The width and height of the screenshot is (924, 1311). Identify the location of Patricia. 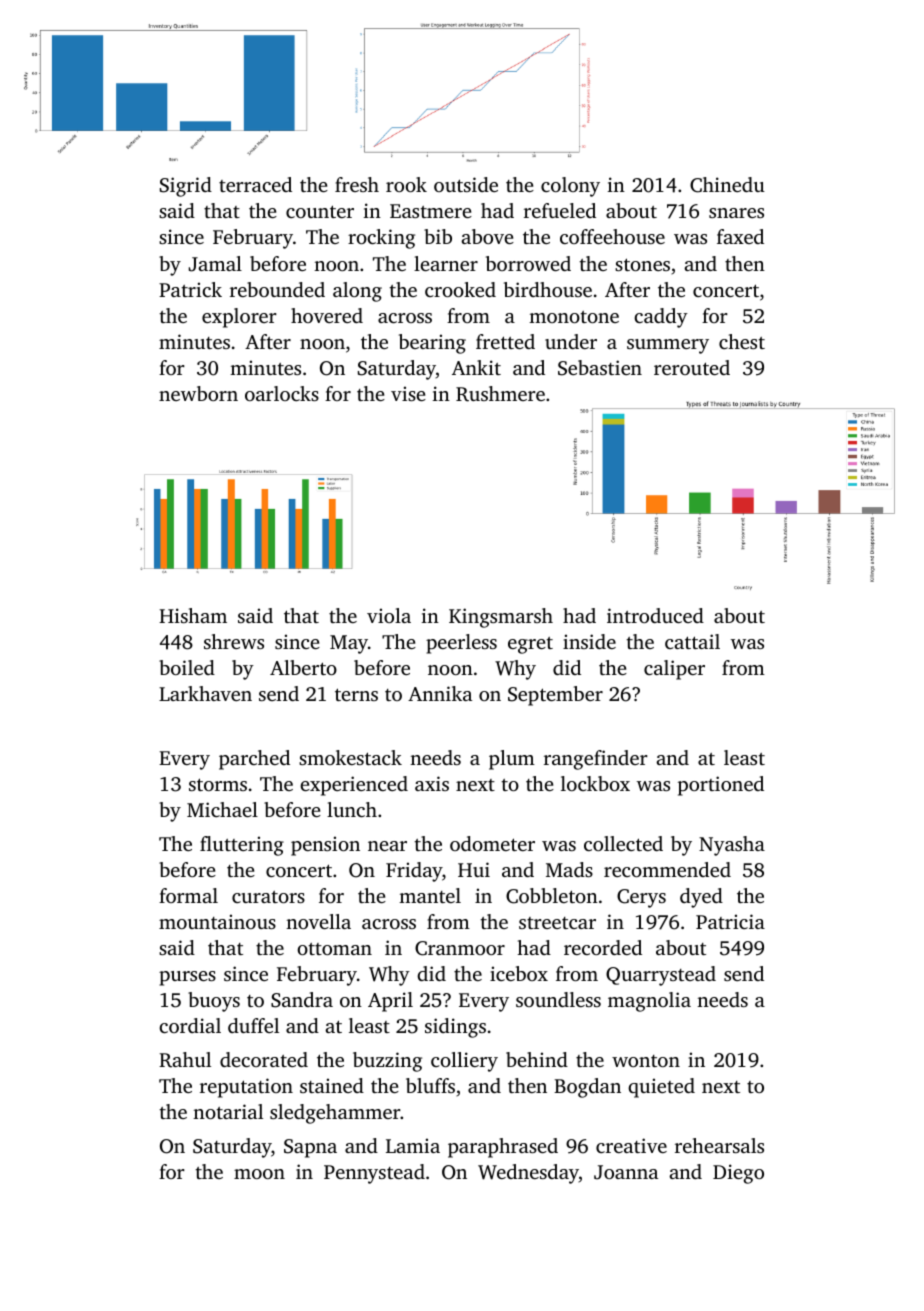
(730, 921).
